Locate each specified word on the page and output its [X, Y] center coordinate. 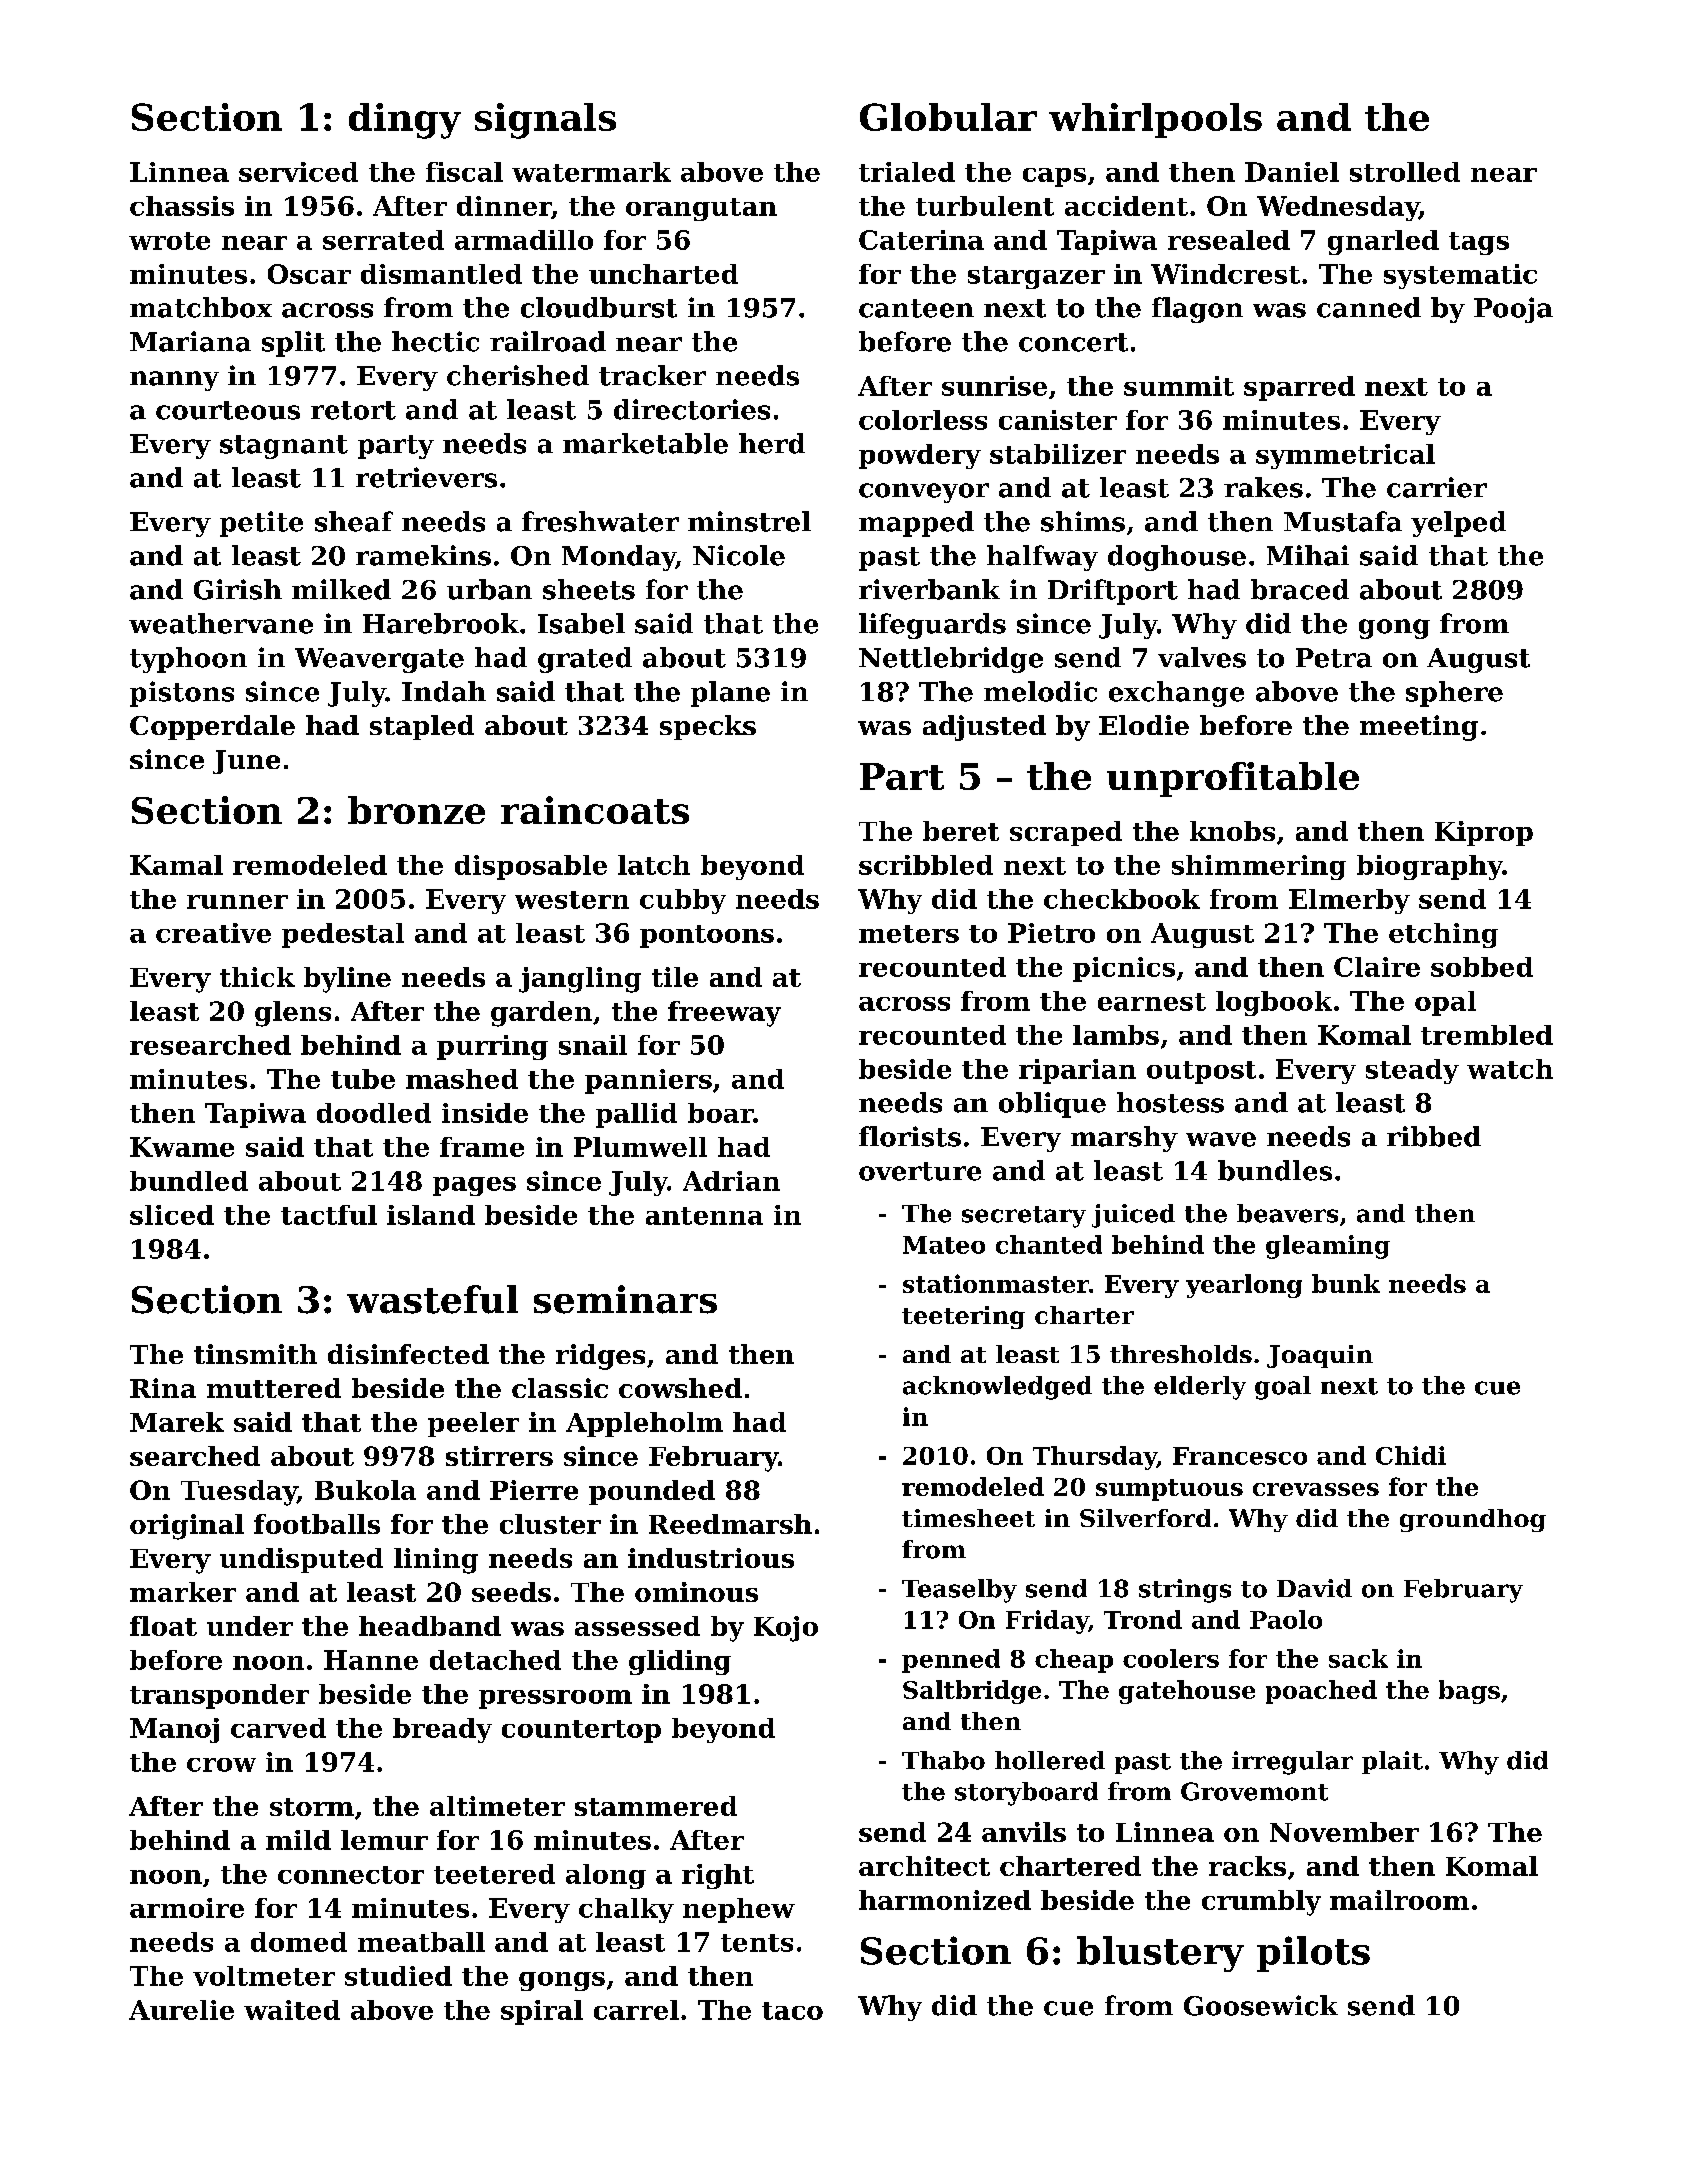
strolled [1405, 172]
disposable [531, 867]
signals [545, 121]
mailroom [1399, 1900]
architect [924, 1866]
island [431, 1215]
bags [1469, 1692]
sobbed [1482, 967]
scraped [1066, 833]
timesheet [968, 1518]
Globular [948, 117]
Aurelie [181, 2010]
